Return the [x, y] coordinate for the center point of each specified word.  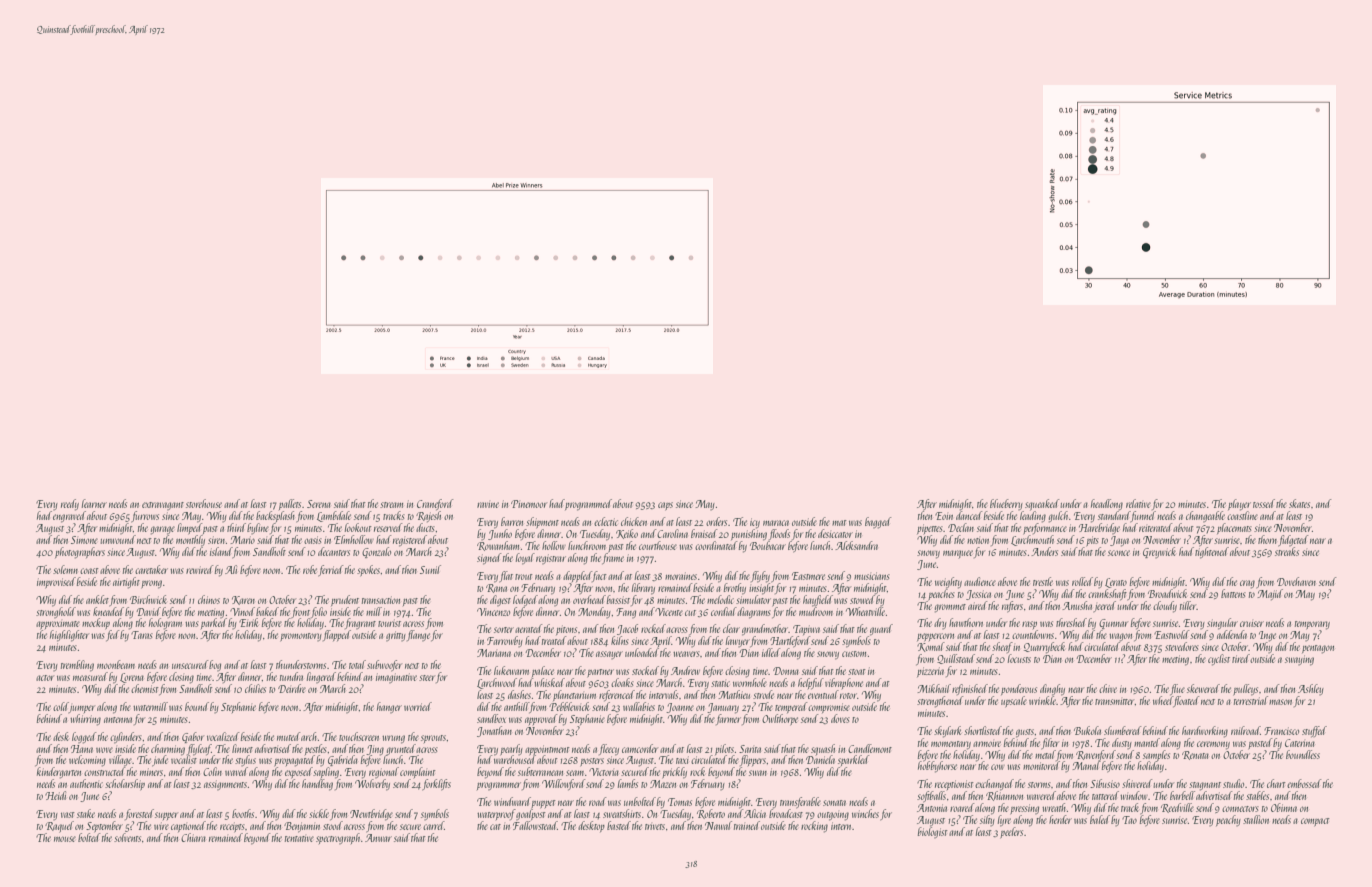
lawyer [738, 641]
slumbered [1122, 730]
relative [1138, 503]
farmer [728, 719]
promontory [301, 637]
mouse [65, 839]
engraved [69, 517]
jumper [82, 709]
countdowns [1033, 634]
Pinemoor [529, 504]
